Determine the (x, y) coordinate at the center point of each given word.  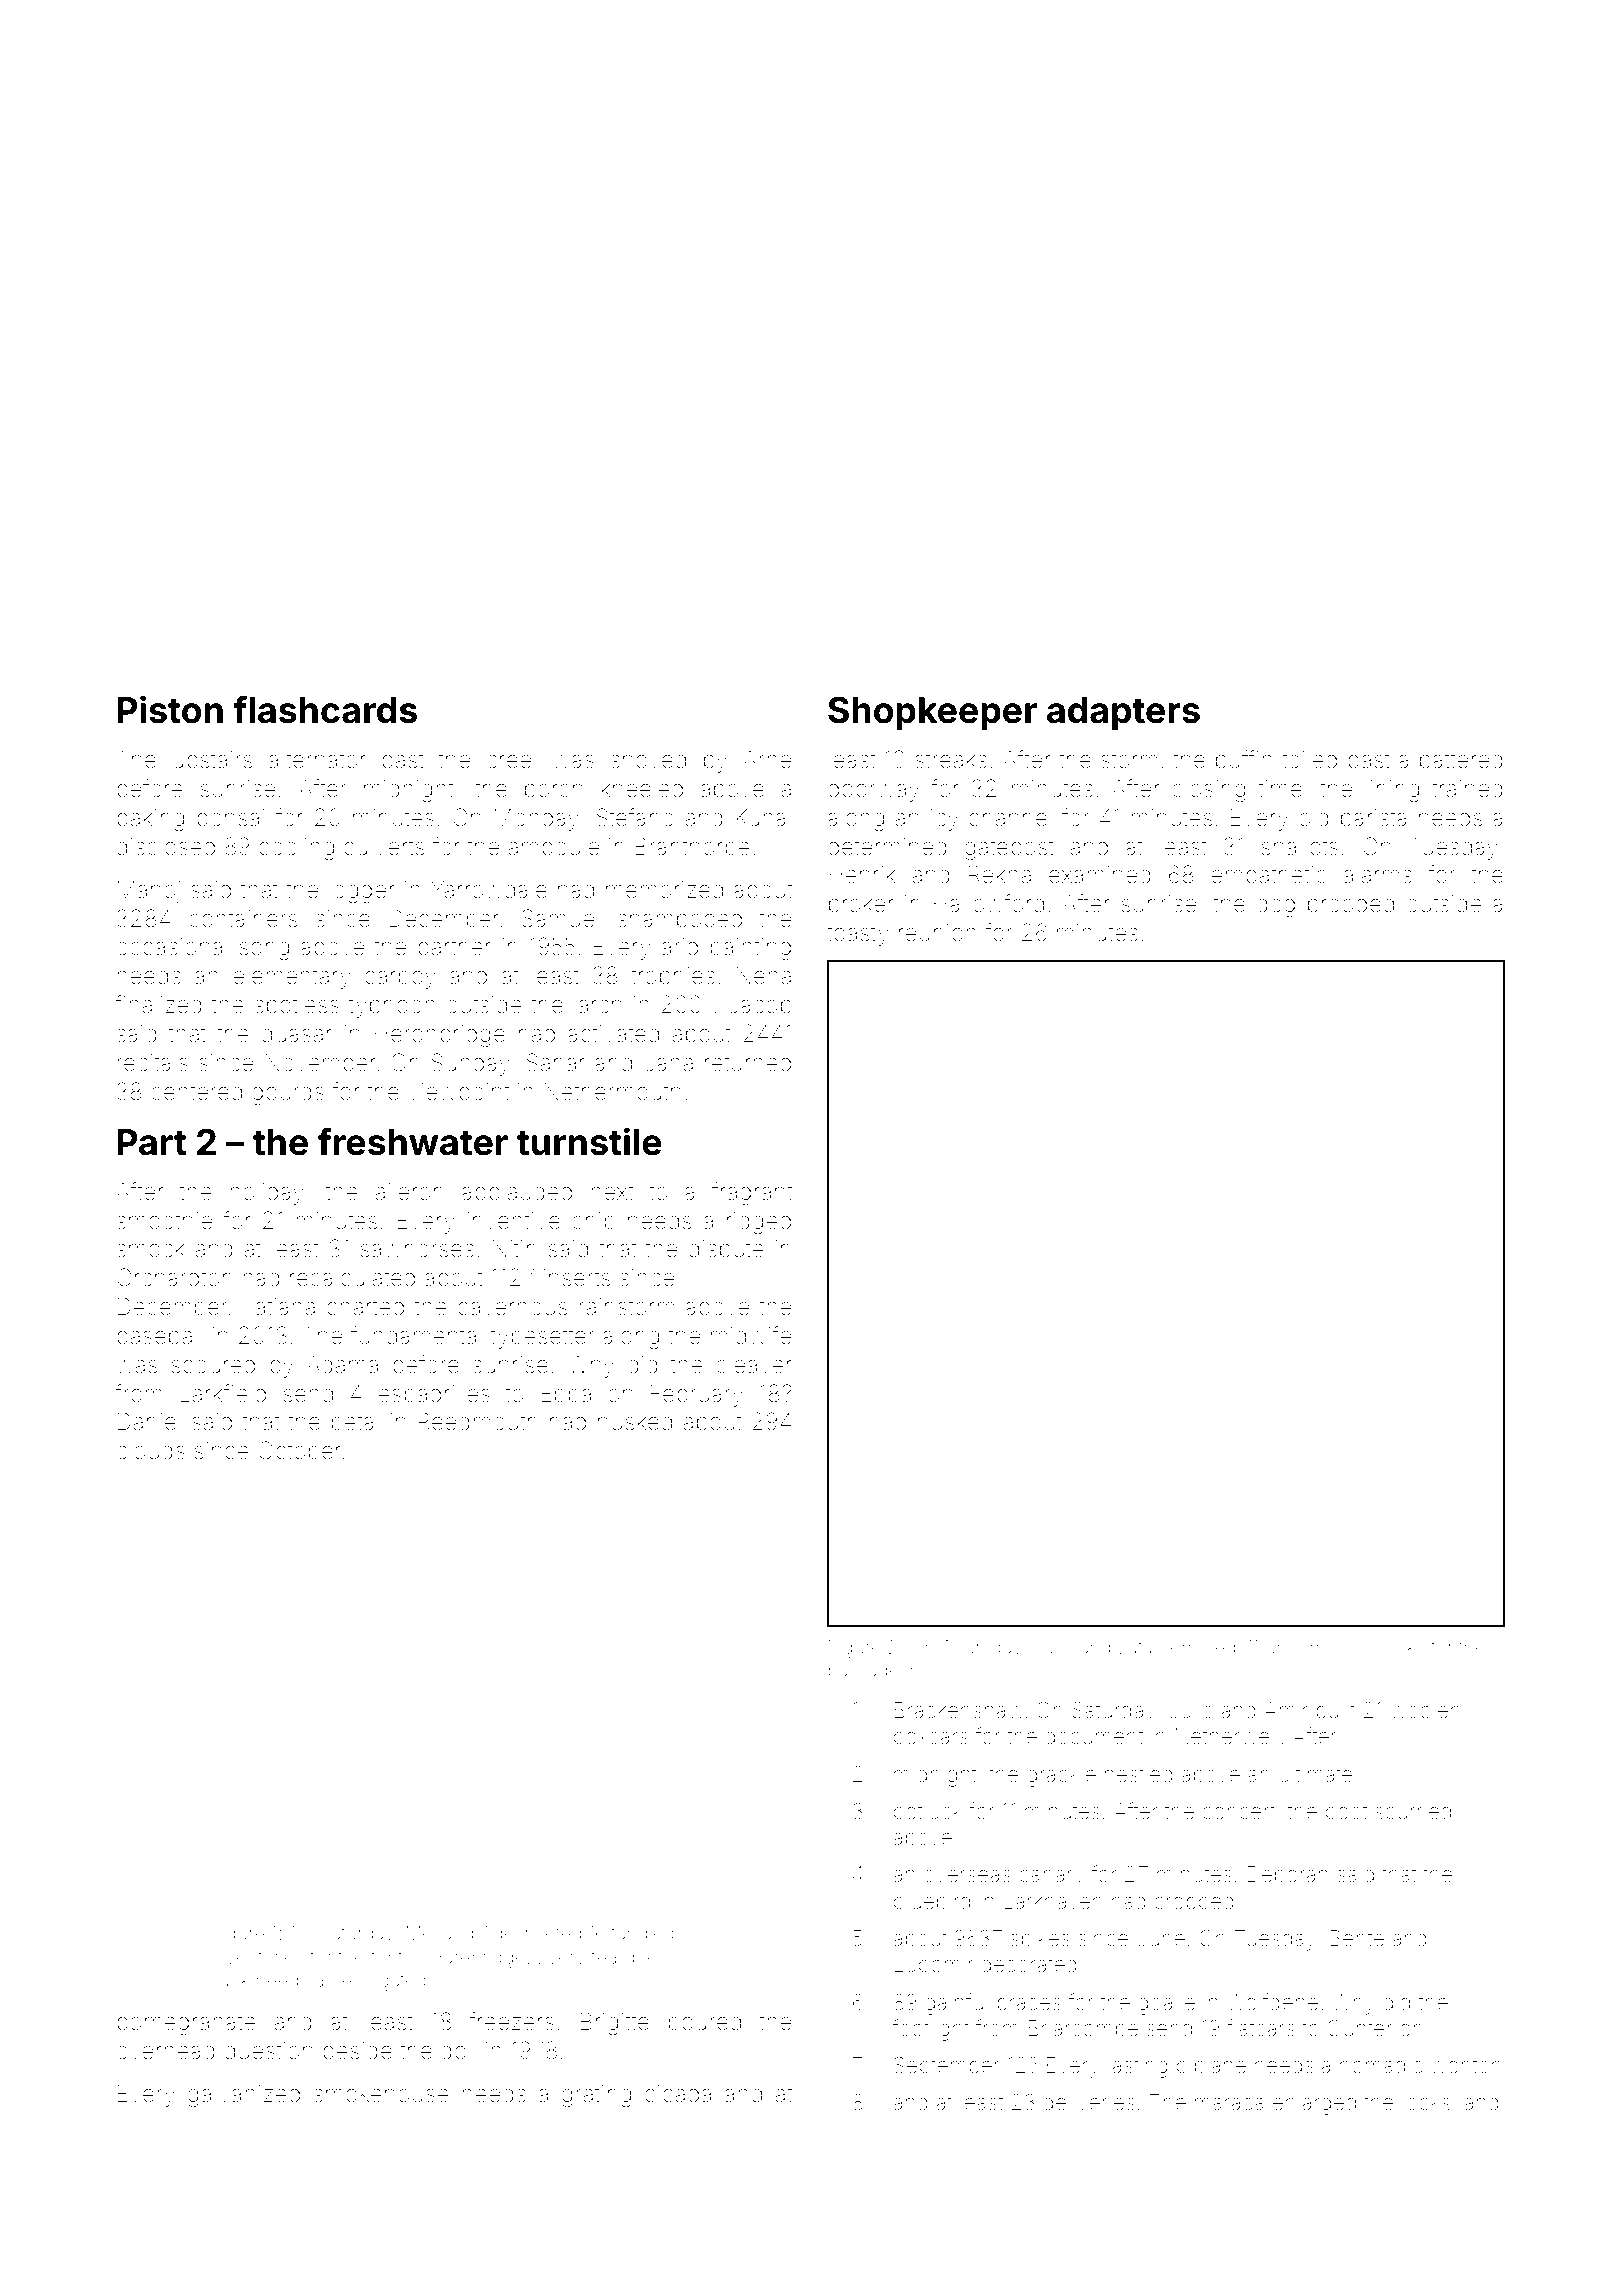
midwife (751, 1335)
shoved (648, 760)
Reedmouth (478, 1421)
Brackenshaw (959, 1710)
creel (511, 760)
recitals (152, 1063)
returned (748, 1063)
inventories (258, 1957)
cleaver (754, 1365)
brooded (1351, 904)
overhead (166, 2051)
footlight (930, 2030)
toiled (1309, 760)
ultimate (1316, 1774)
